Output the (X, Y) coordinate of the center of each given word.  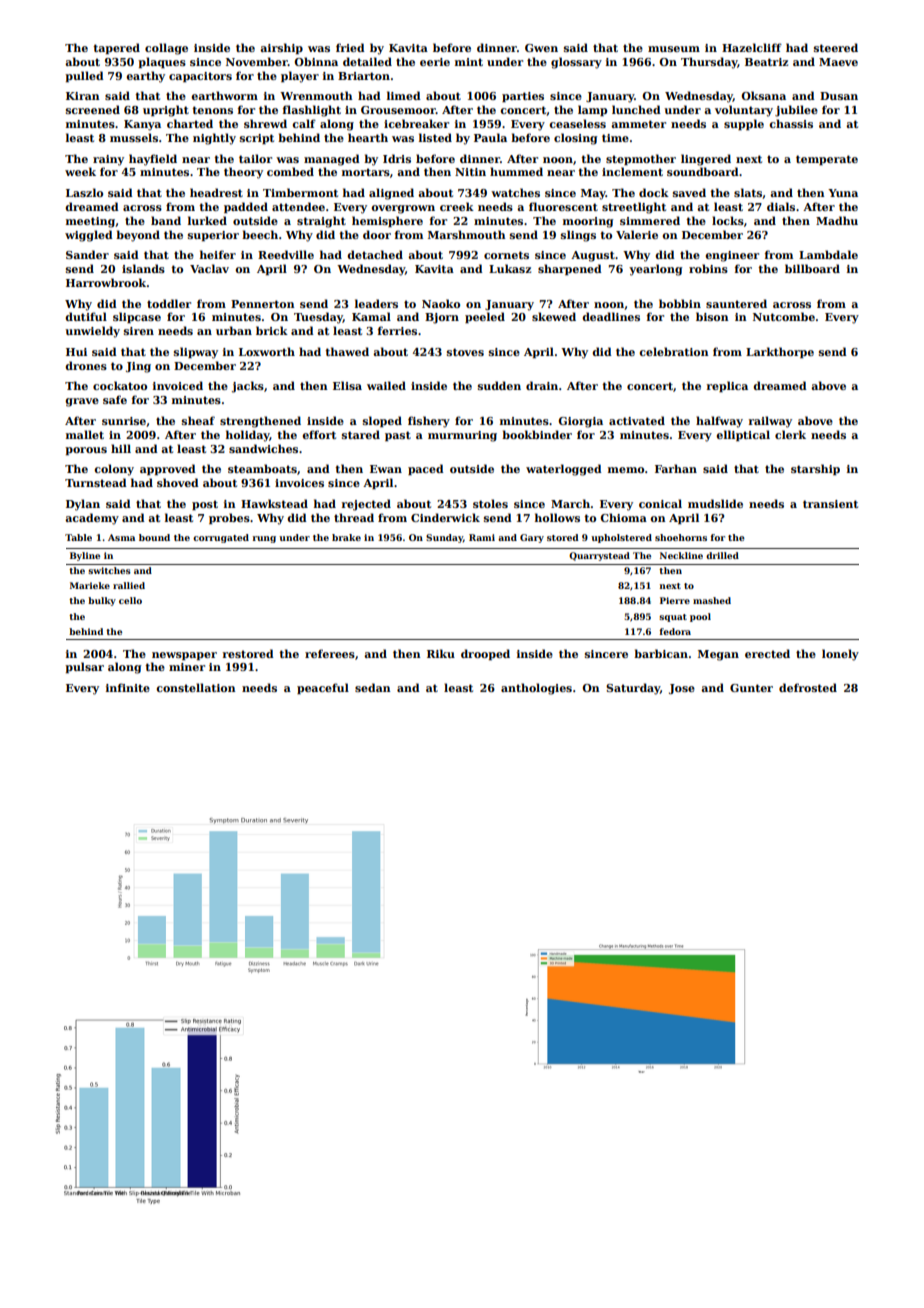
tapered (116, 48)
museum (674, 49)
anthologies (536, 689)
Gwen (541, 48)
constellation (196, 687)
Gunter (751, 688)
